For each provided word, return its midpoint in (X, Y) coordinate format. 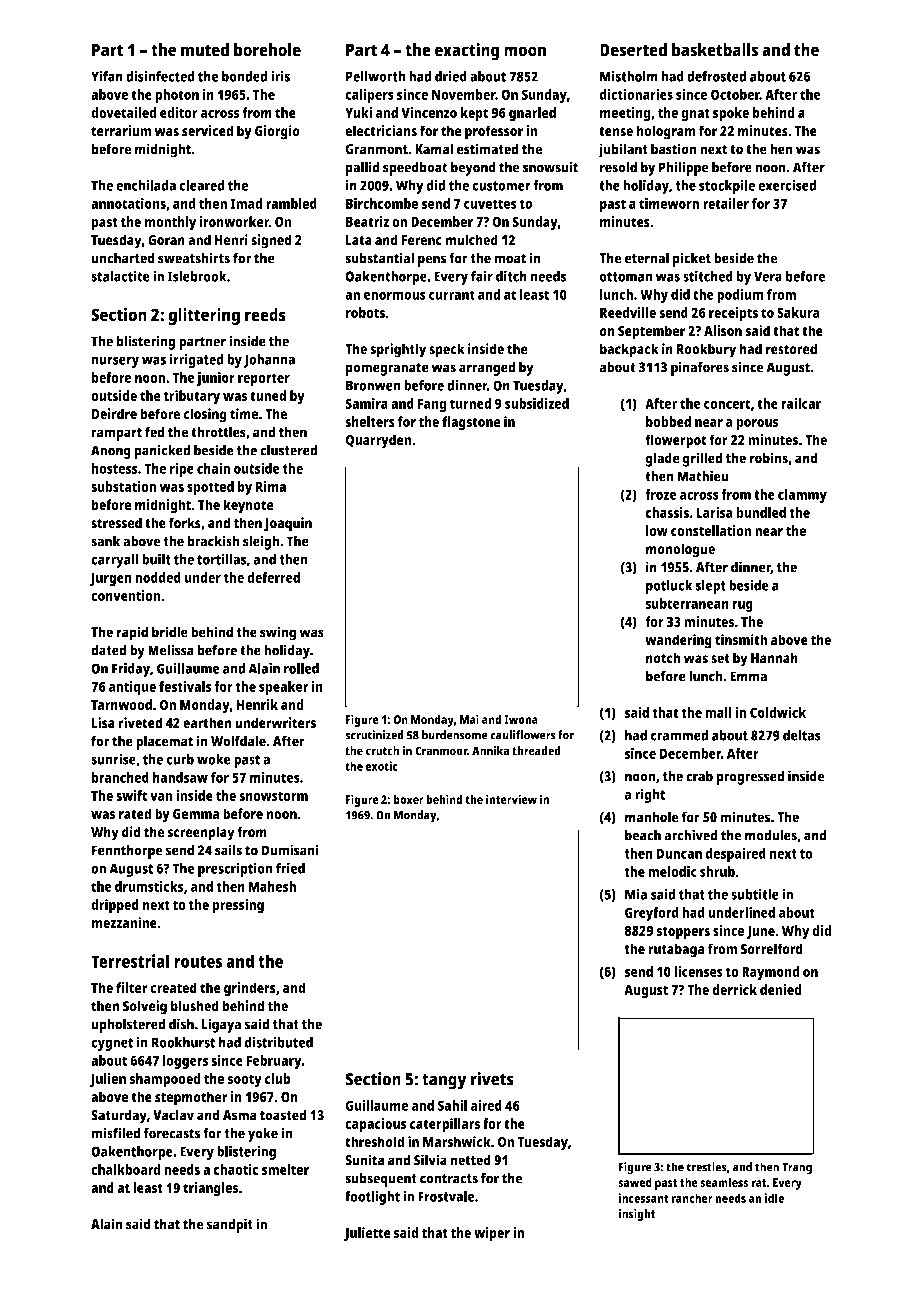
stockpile (727, 187)
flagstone (471, 423)
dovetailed (124, 112)
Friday (131, 669)
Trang (797, 1168)
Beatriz (367, 221)
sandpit (229, 1225)
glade (662, 459)
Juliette (367, 1234)
